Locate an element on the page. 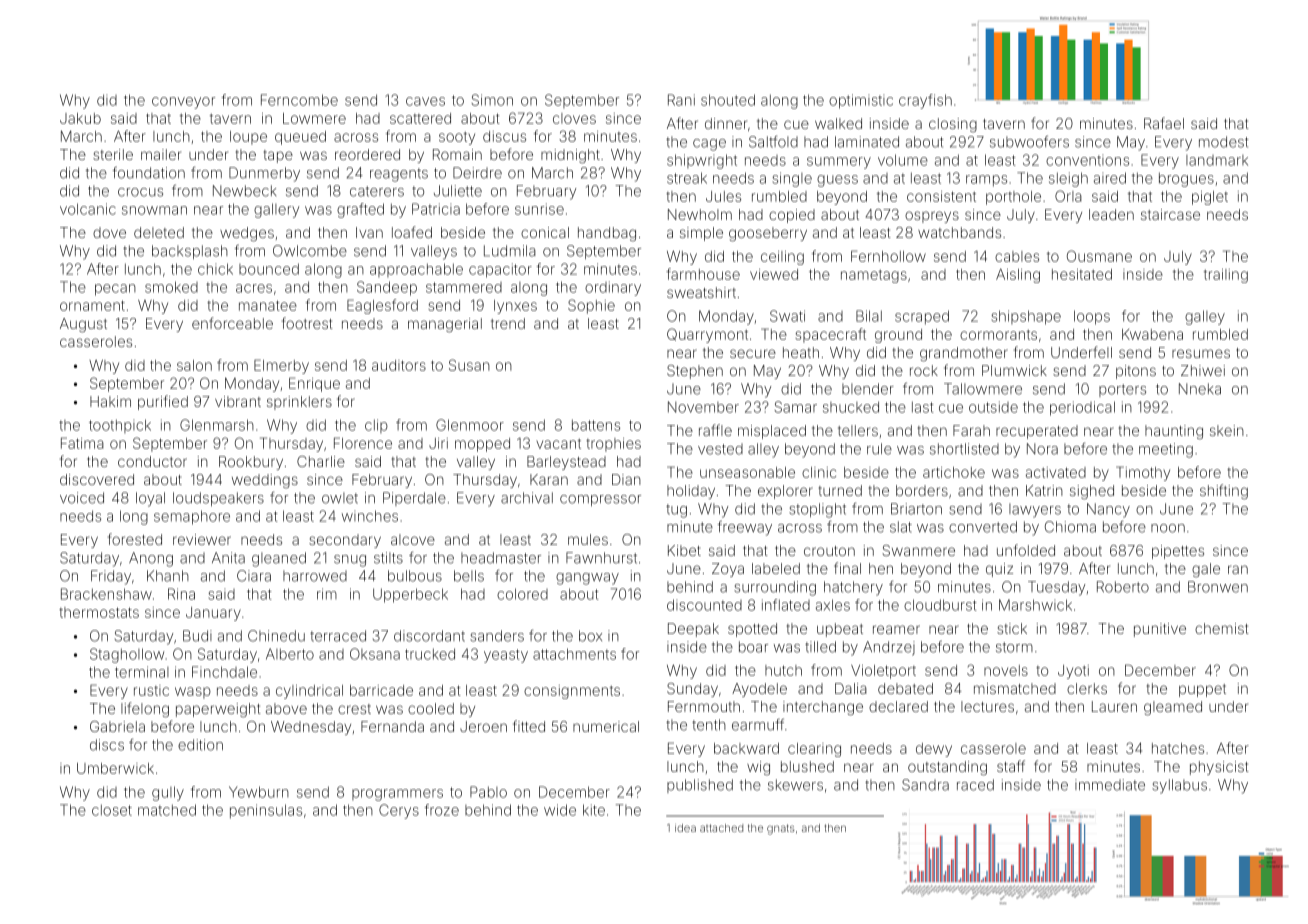 The height and width of the document is (924, 1308). trophies is located at coordinates (613, 445).
